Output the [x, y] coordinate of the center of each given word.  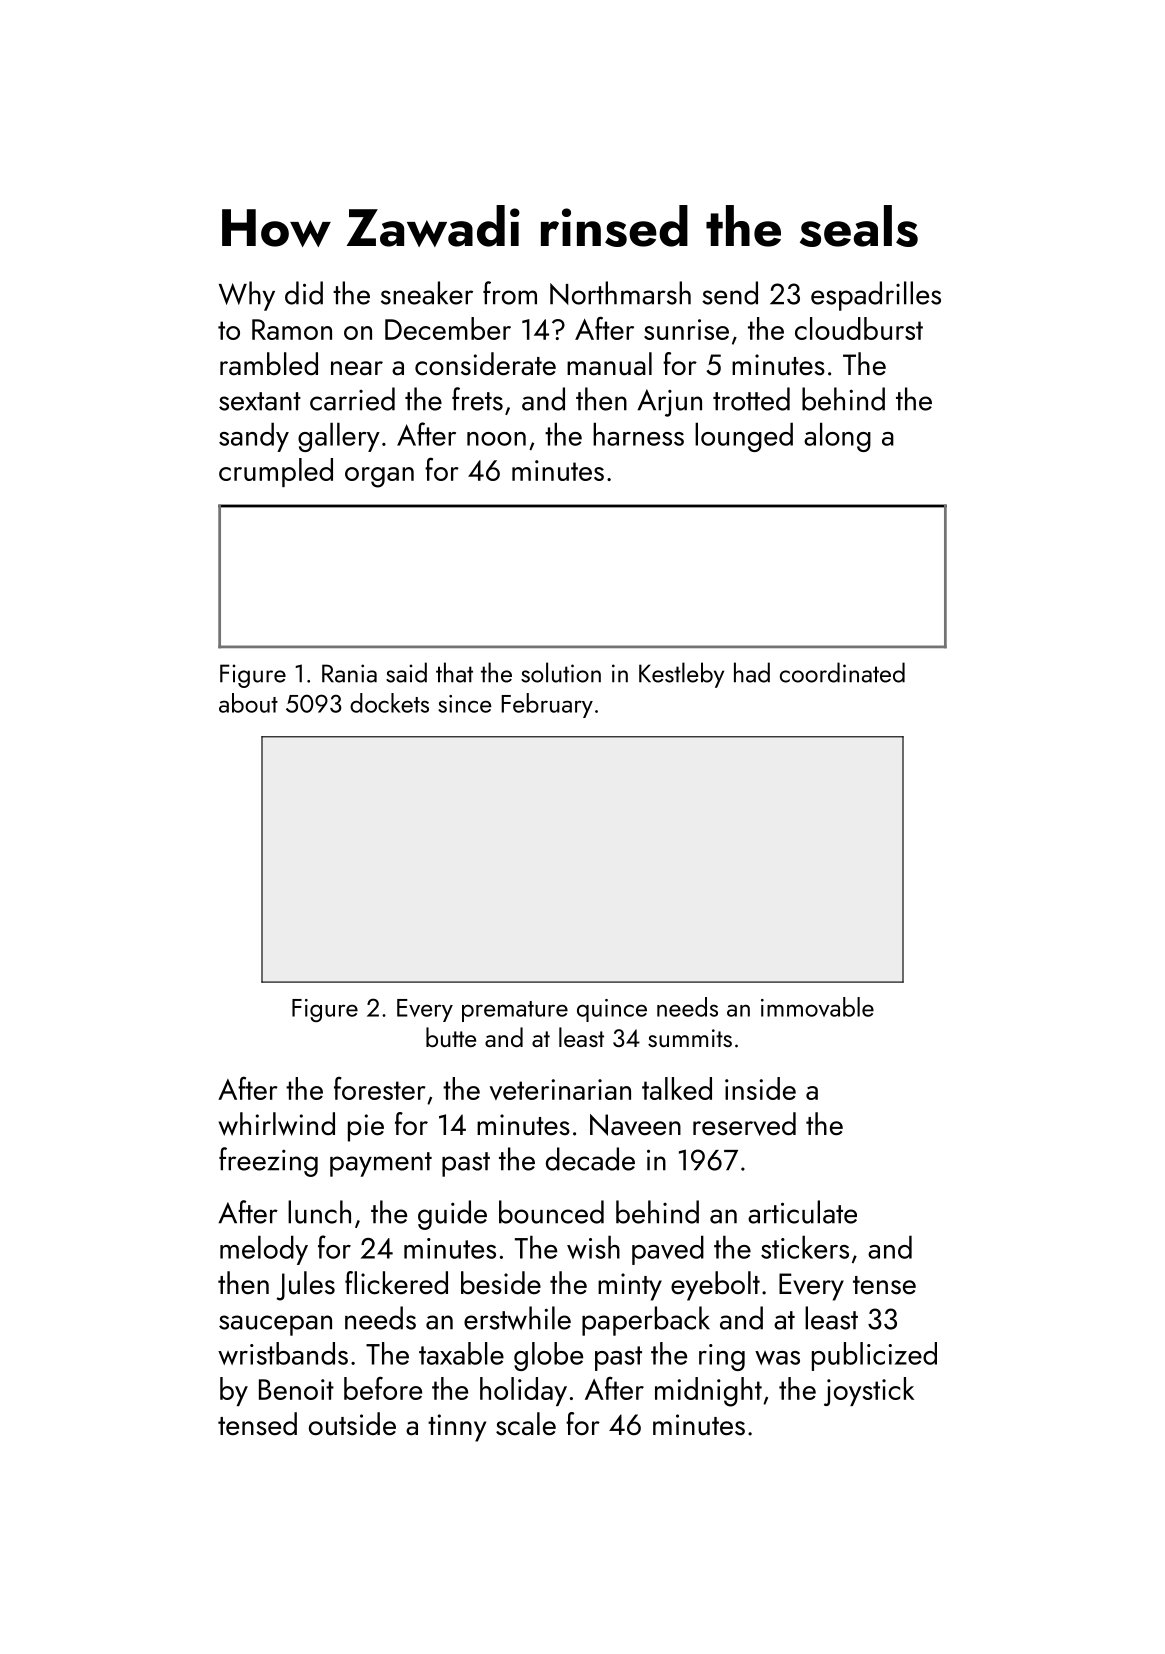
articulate [802, 1212]
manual [609, 364]
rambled [269, 364]
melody [264, 1250]
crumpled [276, 472]
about [248, 703]
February [547, 705]
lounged [744, 437]
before [383, 1388]
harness [638, 434]
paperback [646, 1321]
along [837, 437]
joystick [869, 1391]
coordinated [842, 672]
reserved [744, 1124]
